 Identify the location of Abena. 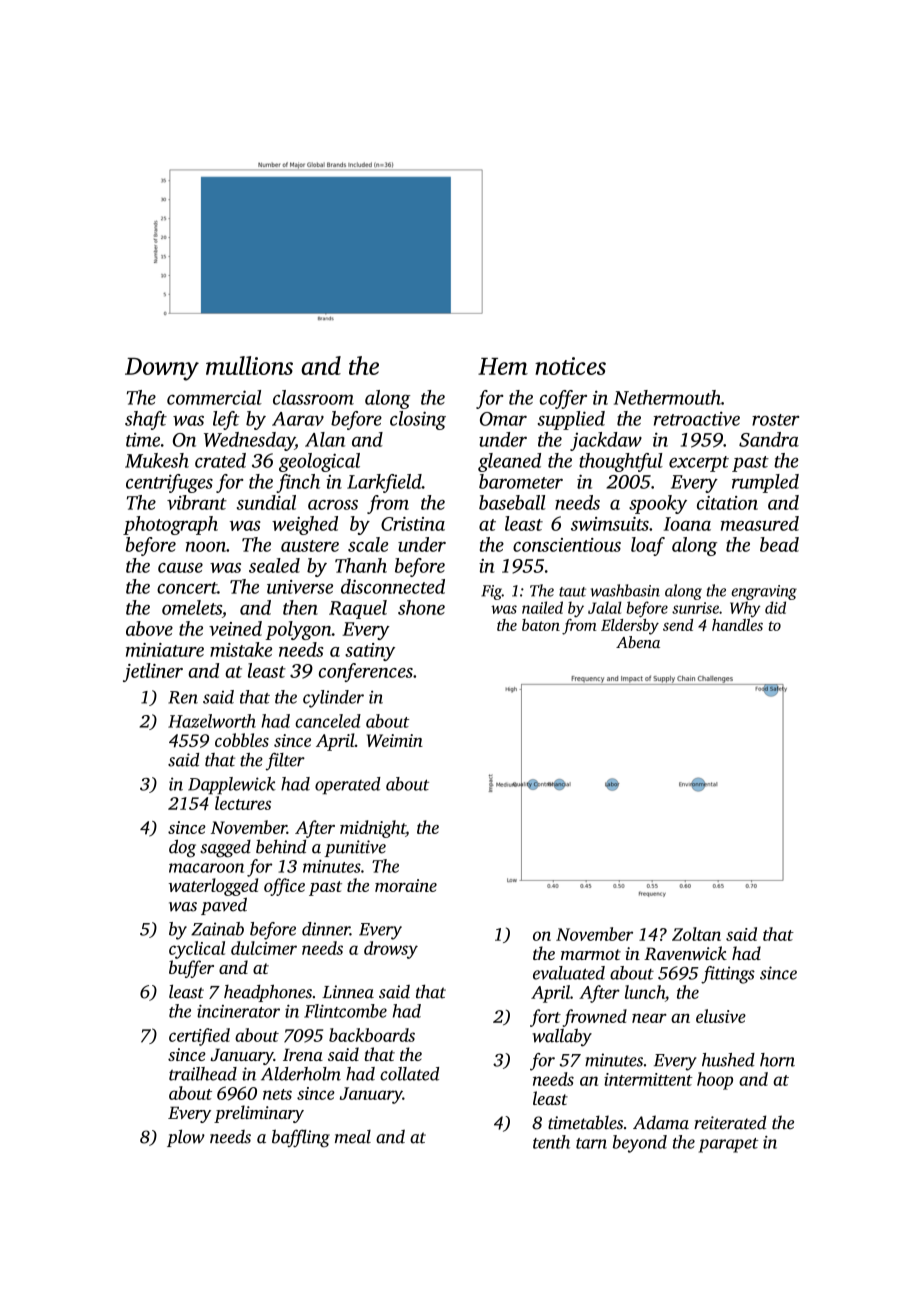
(638, 642).
